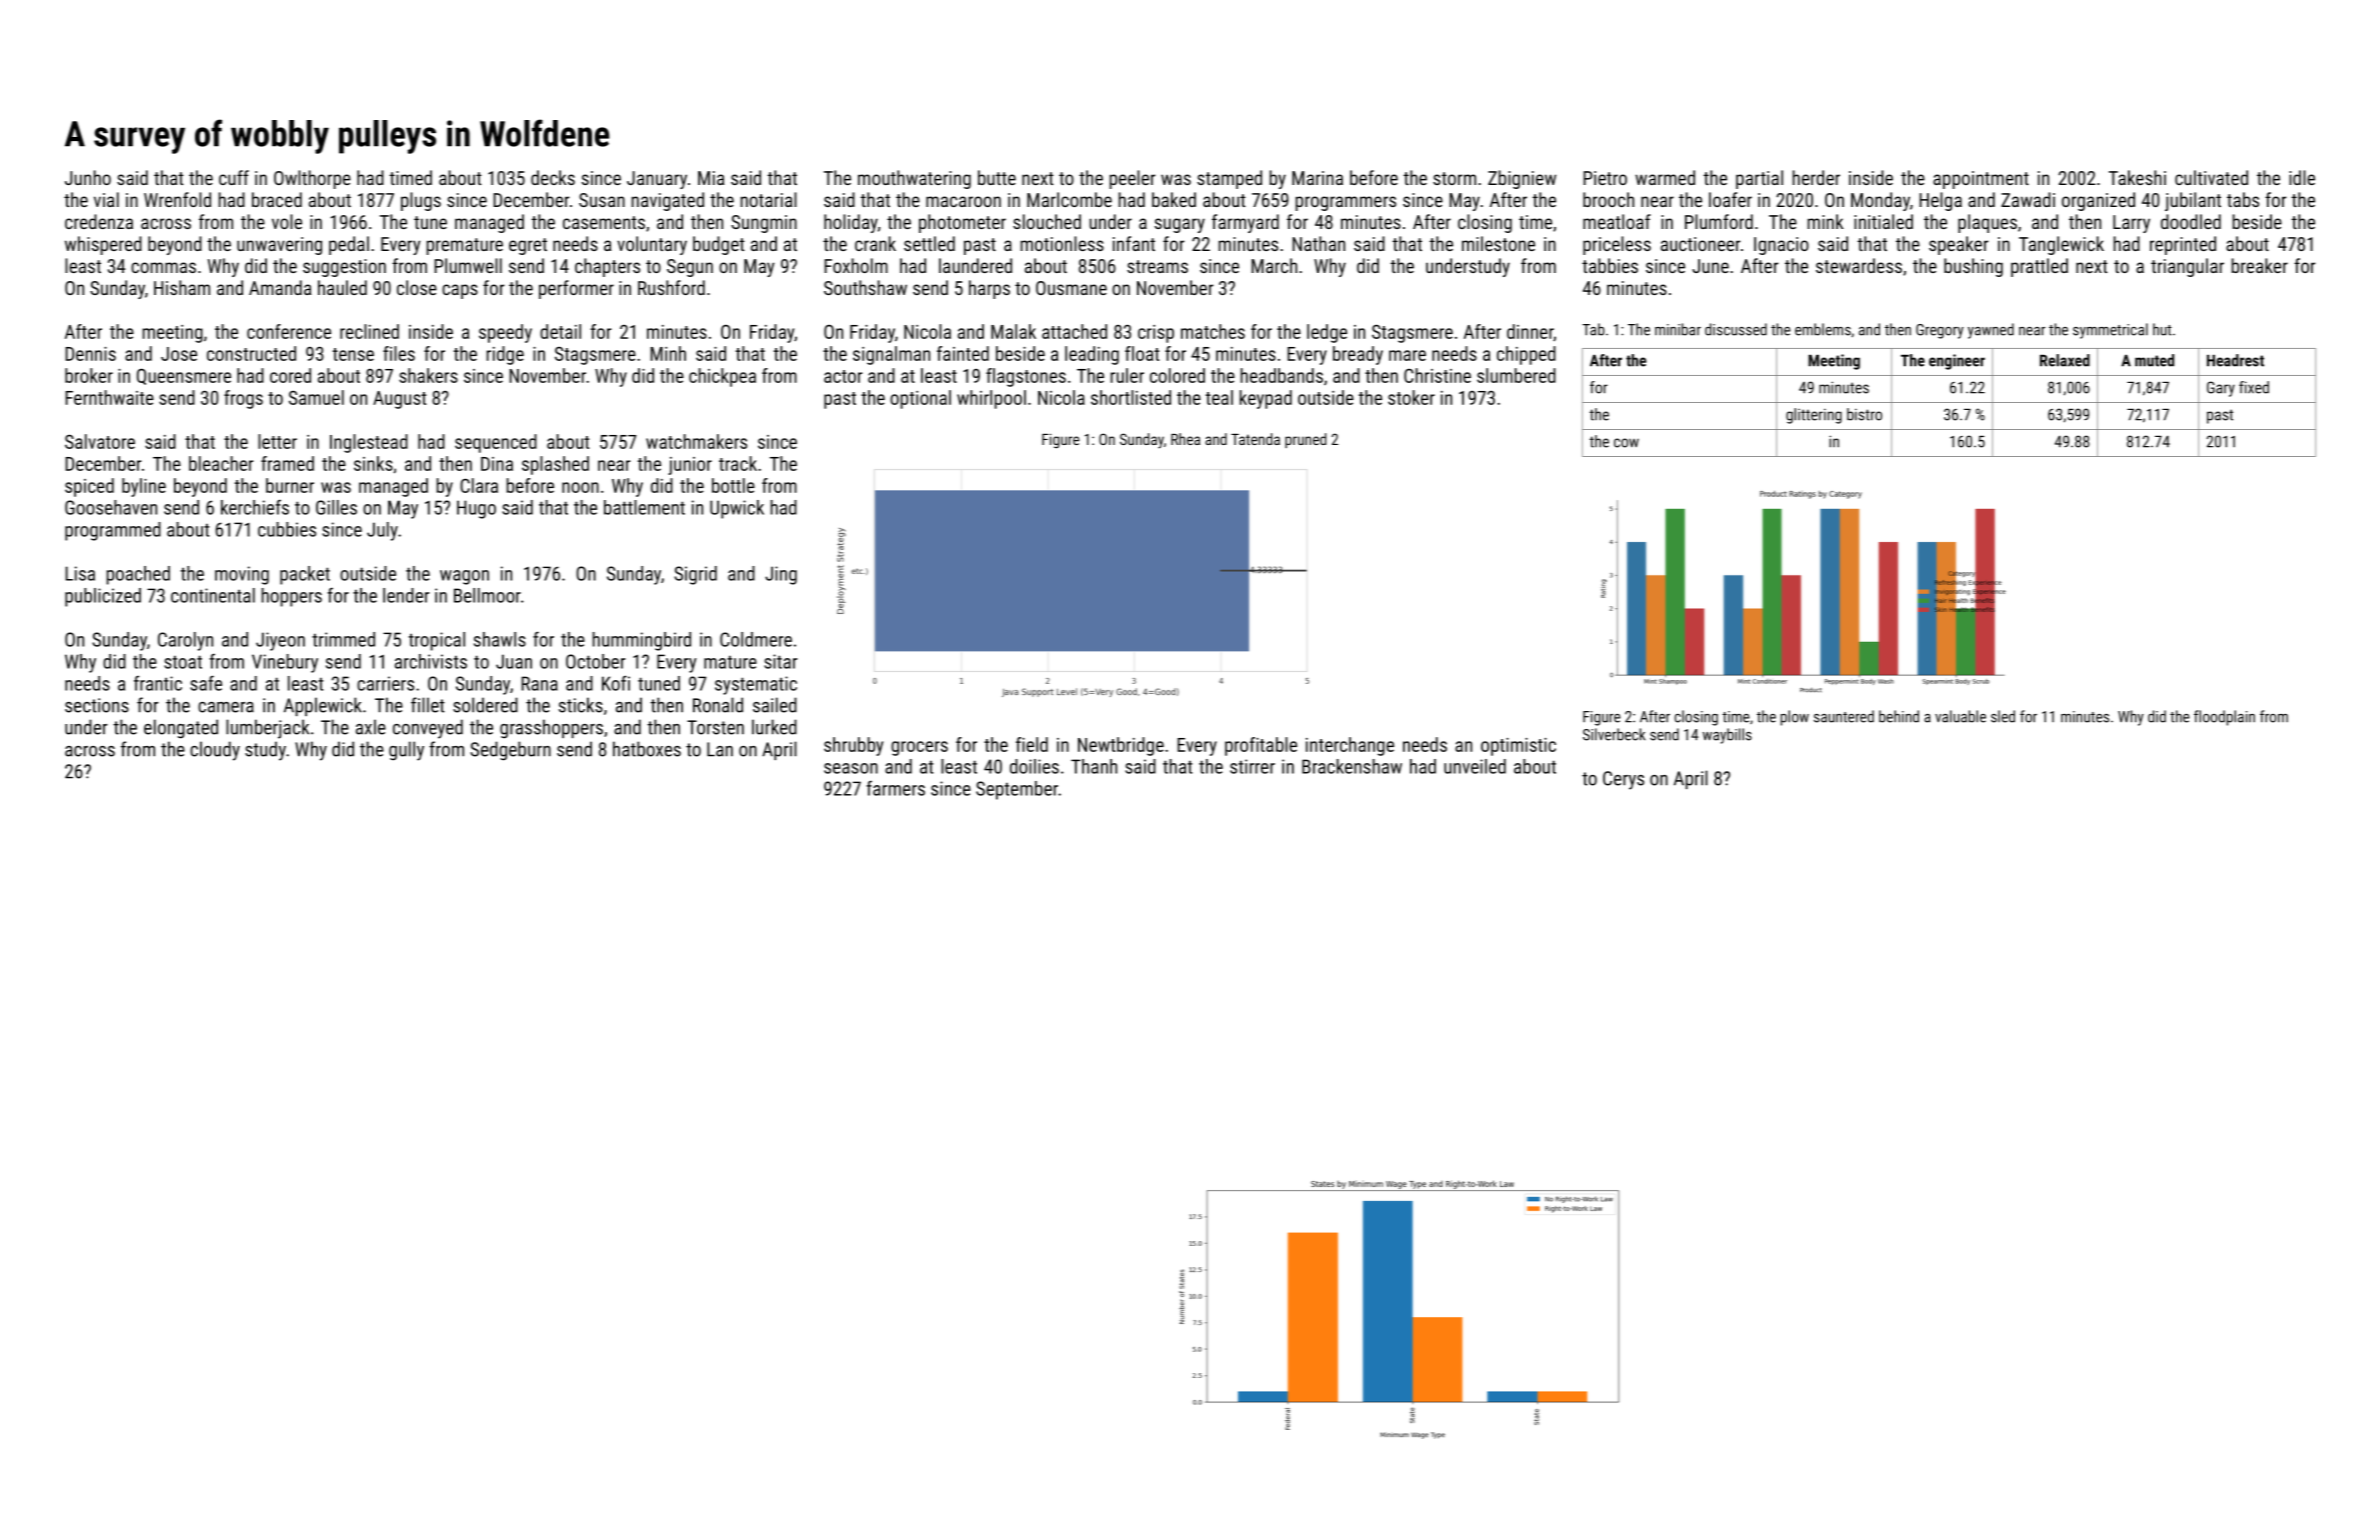  I want to click on bistro, so click(1864, 414).
